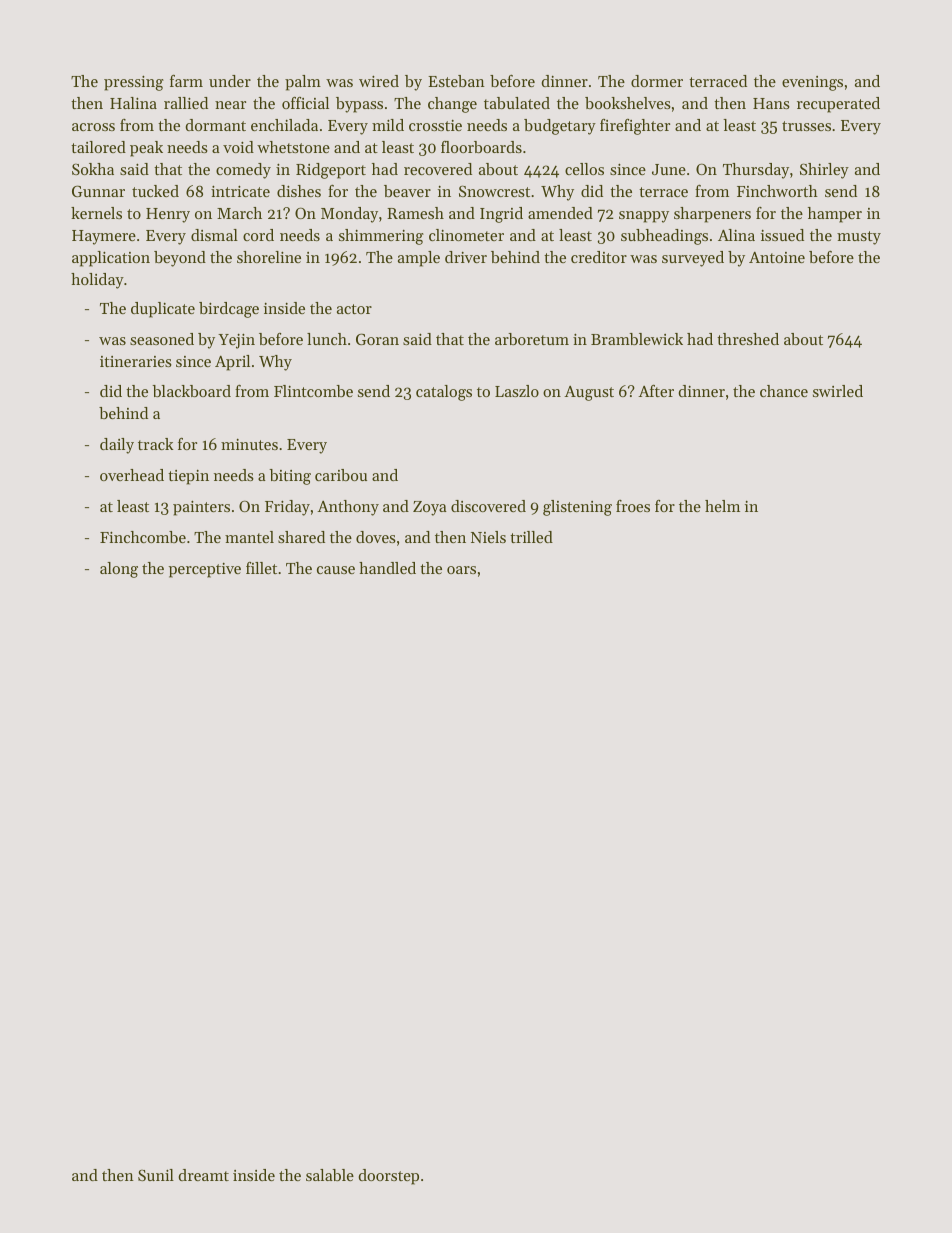  What do you see at coordinates (134, 83) in the page?
I see `pressing` at bounding box center [134, 83].
